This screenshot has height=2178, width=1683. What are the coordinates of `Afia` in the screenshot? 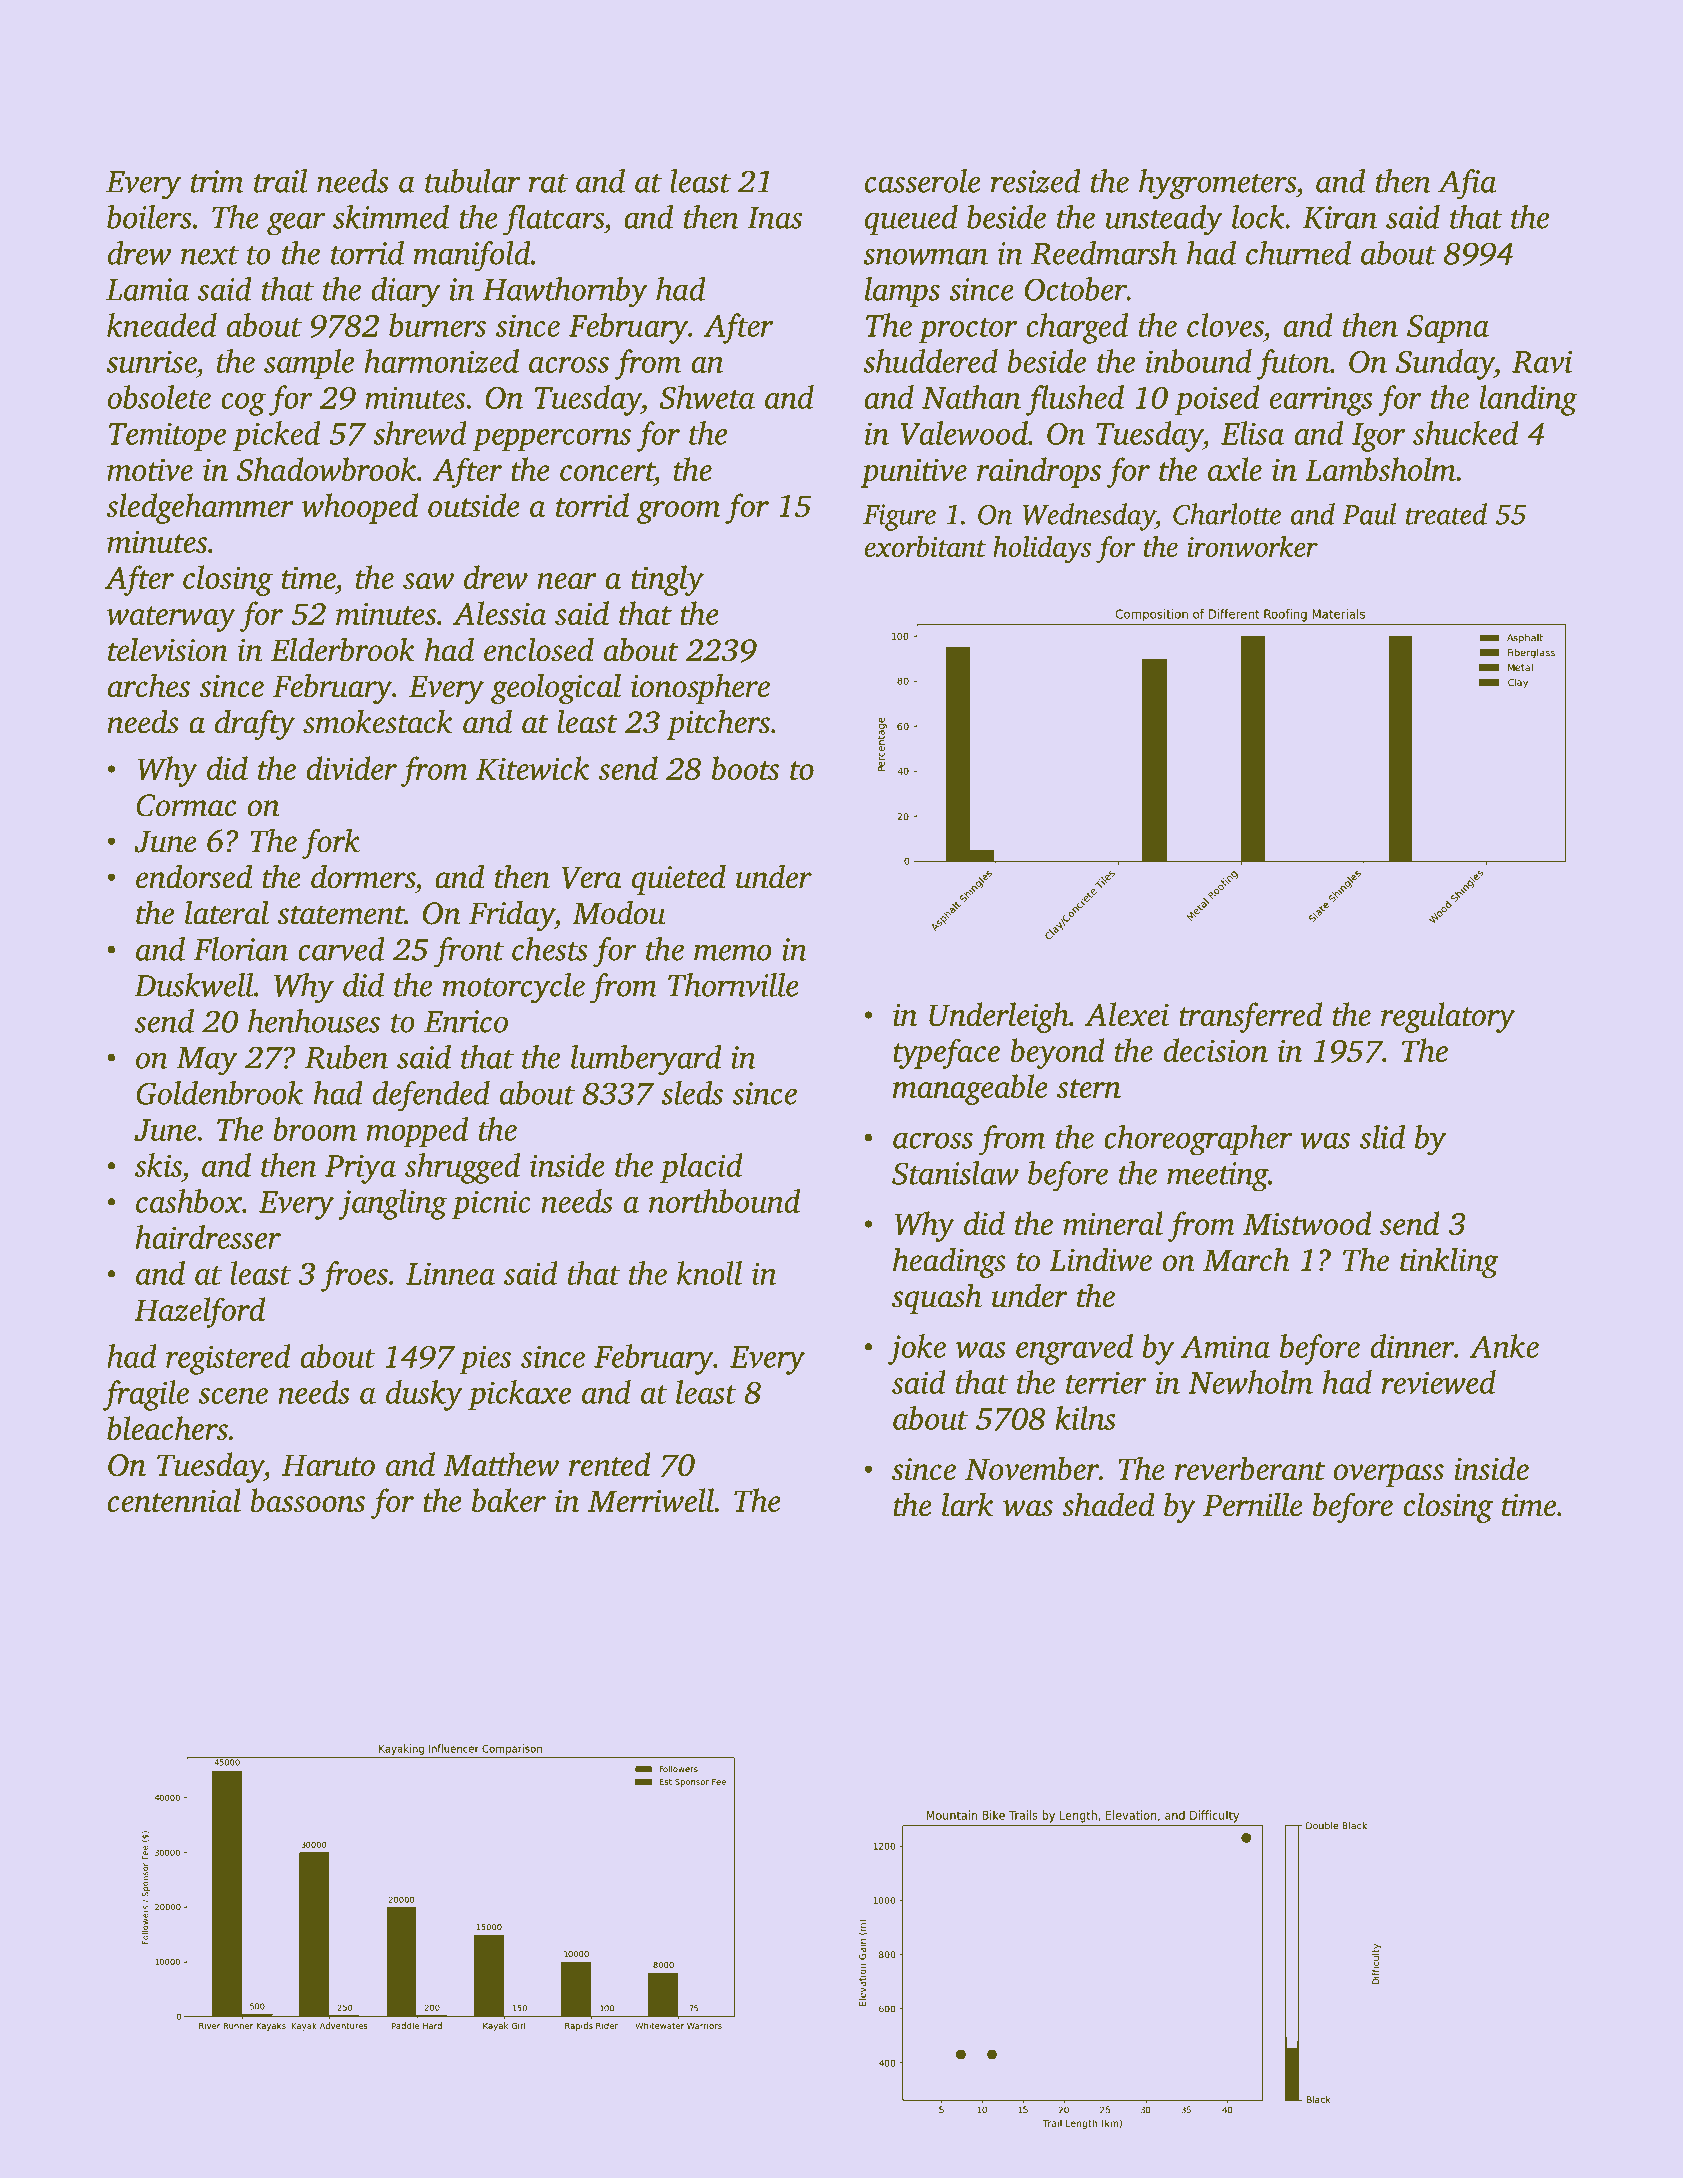 It's located at (1467, 184).
